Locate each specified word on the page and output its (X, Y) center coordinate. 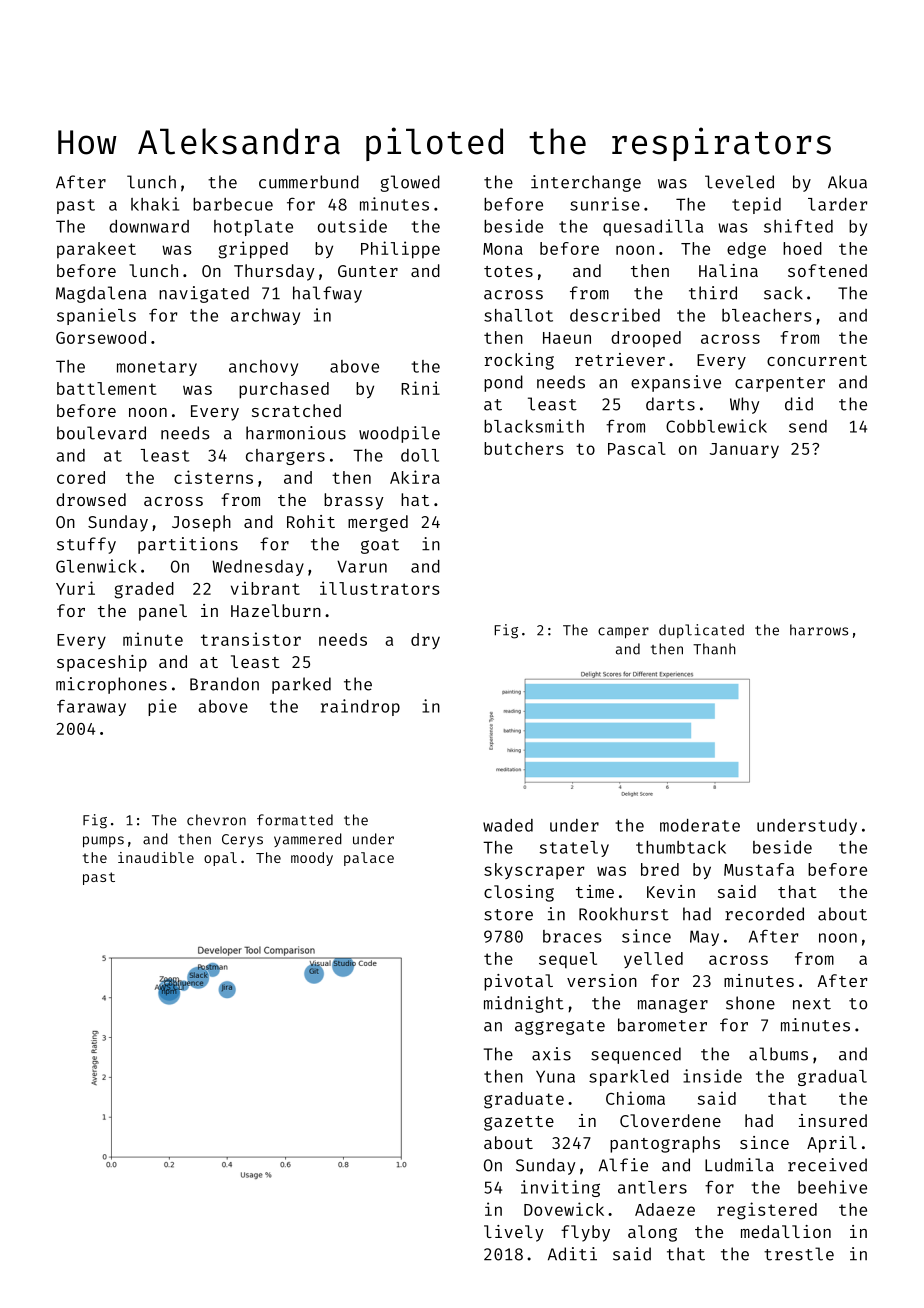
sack (783, 293)
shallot (518, 315)
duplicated (701, 631)
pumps (103, 842)
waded (508, 825)
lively (514, 1233)
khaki (155, 204)
